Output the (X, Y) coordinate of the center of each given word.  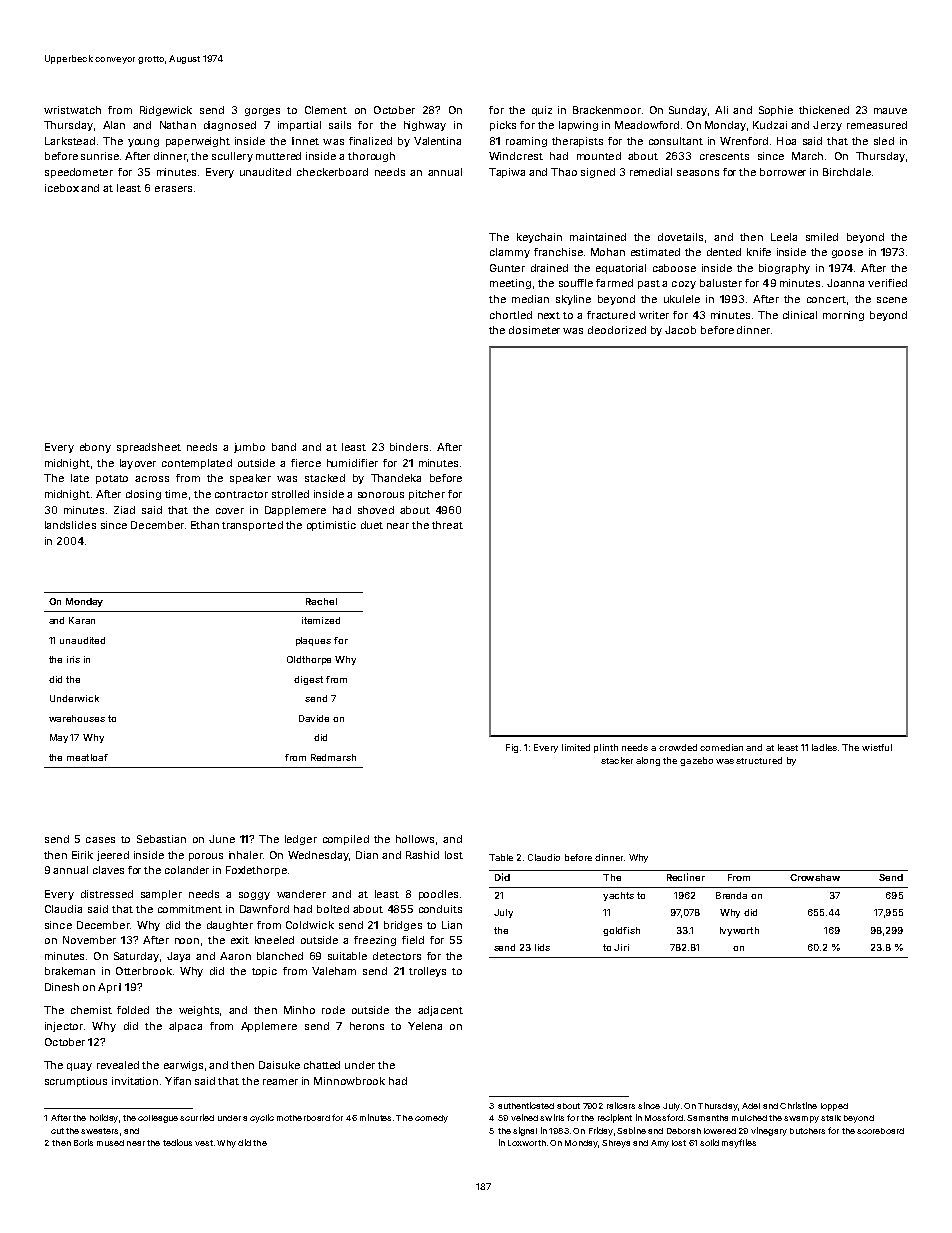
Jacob (680, 330)
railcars (621, 1105)
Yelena (425, 1026)
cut (57, 1131)
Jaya (178, 957)
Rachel (321, 601)
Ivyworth (739, 931)
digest (308, 680)
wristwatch (72, 110)
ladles (824, 747)
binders (409, 447)
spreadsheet (149, 448)
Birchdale (847, 172)
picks (503, 126)
